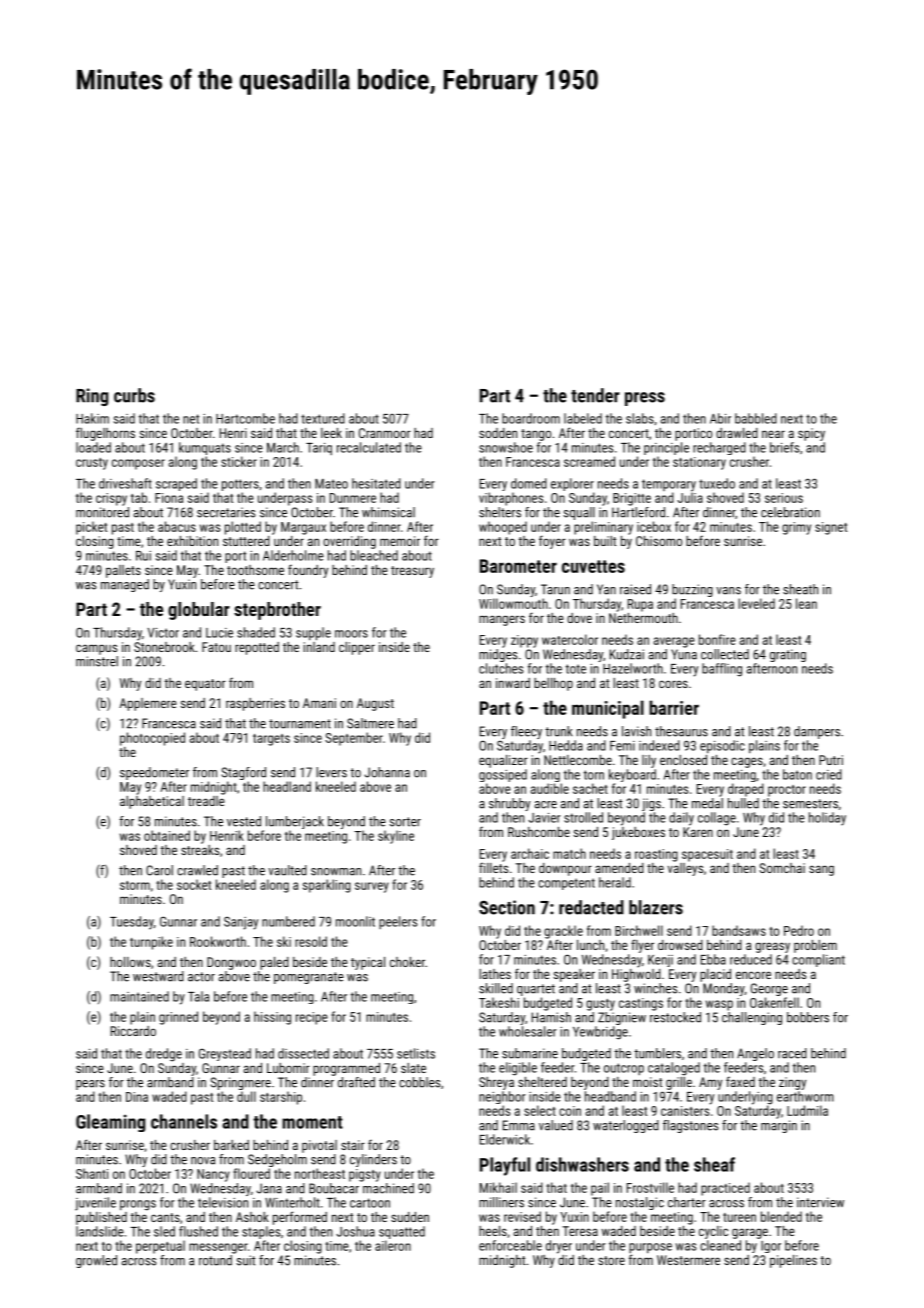  What do you see at coordinates (797, 774) in the screenshot?
I see `baton` at bounding box center [797, 774].
